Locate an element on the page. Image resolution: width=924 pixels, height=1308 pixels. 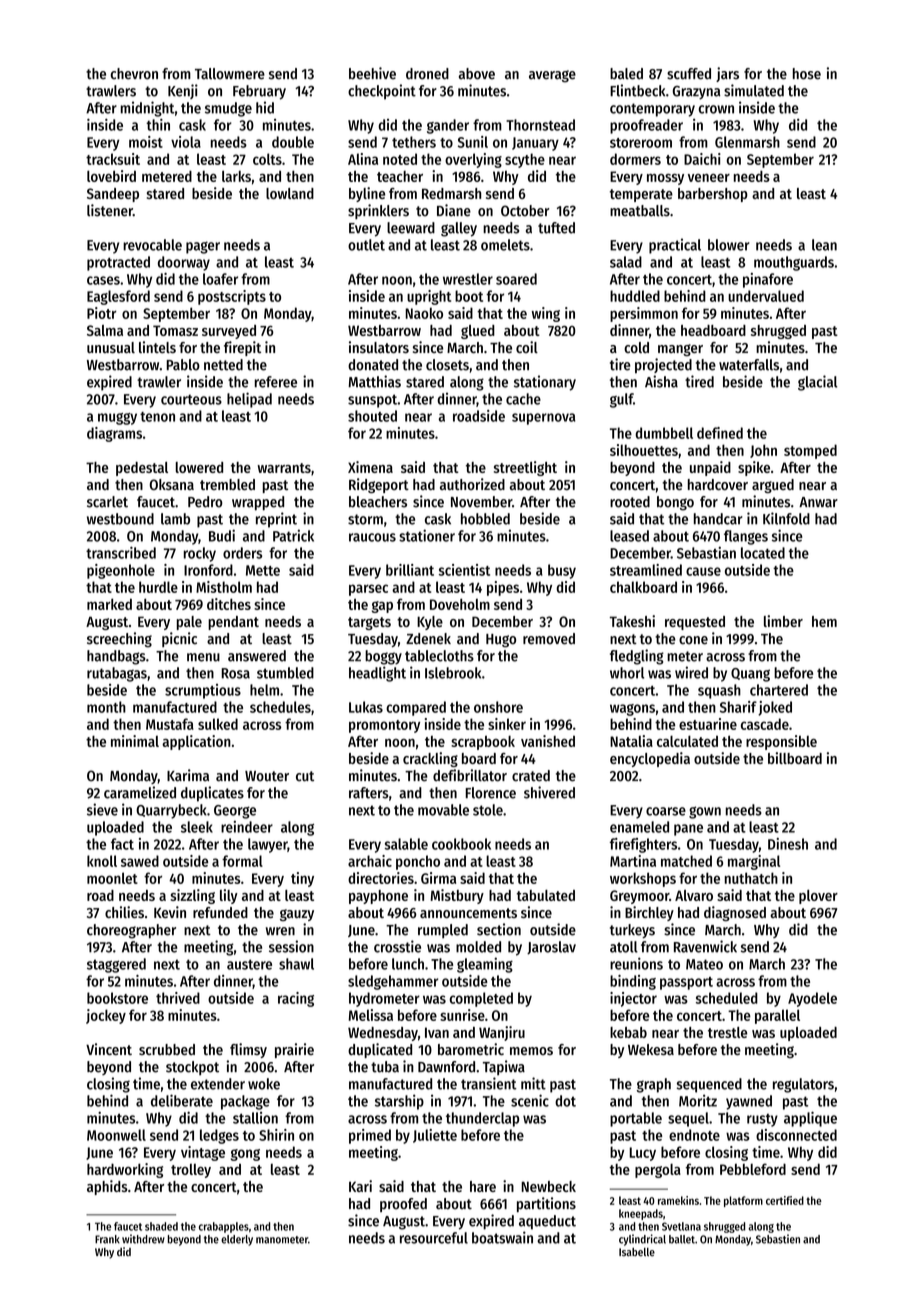
elderly is located at coordinates (237, 1240).
